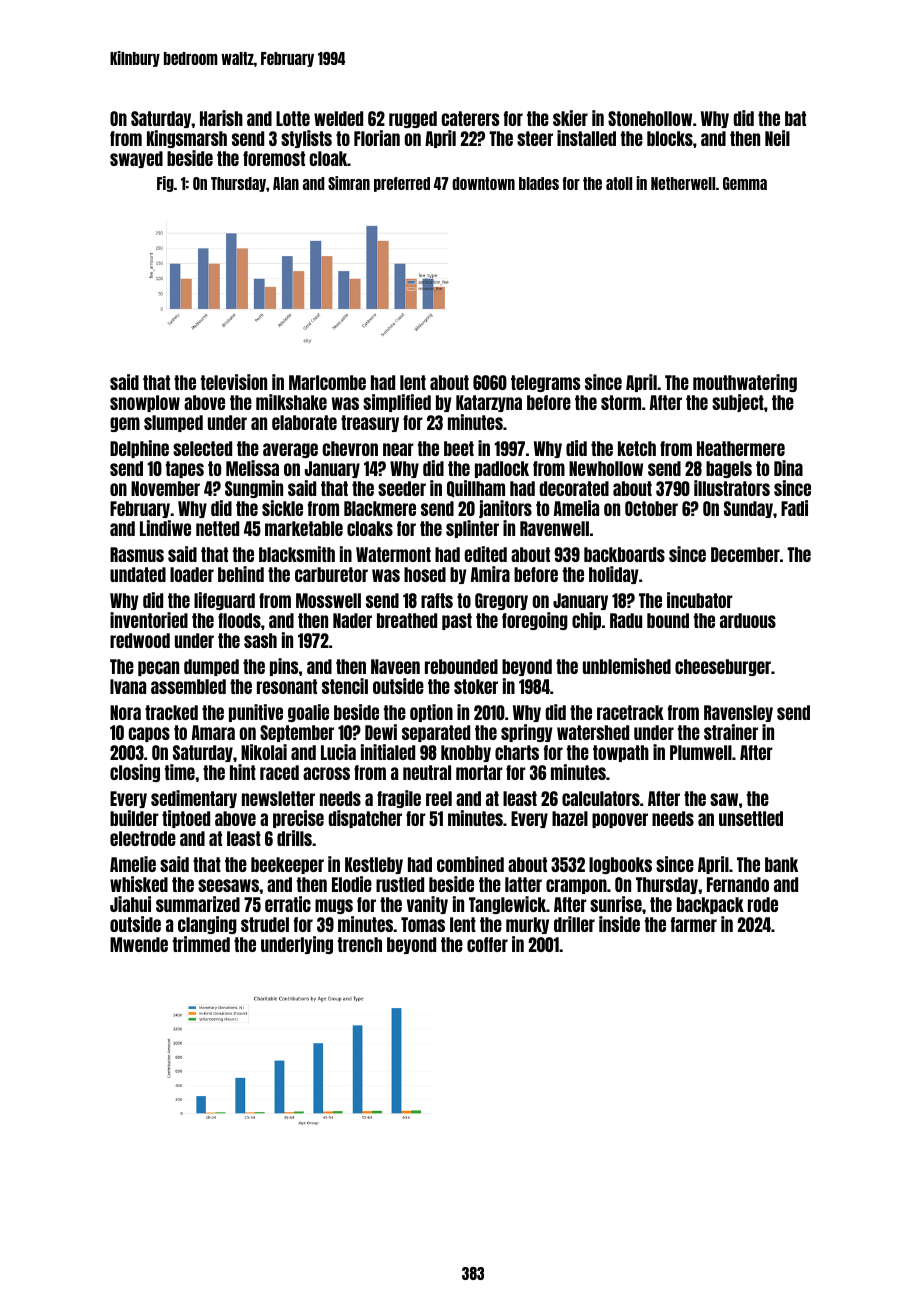  Describe the element at coordinates (221, 118) in the page. I see `Harish` at that location.
